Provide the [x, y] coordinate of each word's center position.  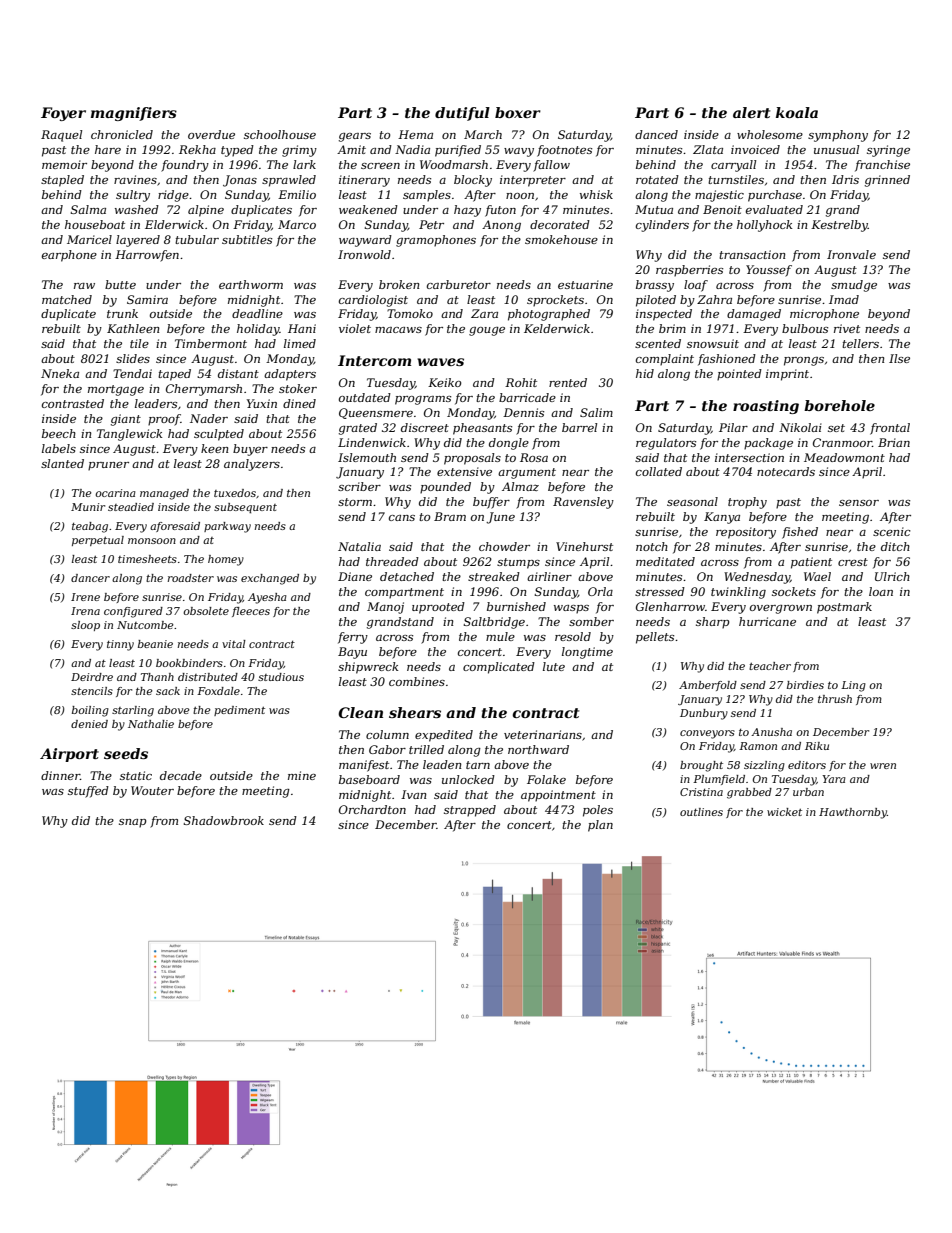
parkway [227, 527]
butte [120, 284]
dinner [60, 775]
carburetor [459, 284]
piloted [656, 301]
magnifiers [134, 114]
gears [355, 137]
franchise [882, 166]
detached [407, 576]
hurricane [767, 621]
